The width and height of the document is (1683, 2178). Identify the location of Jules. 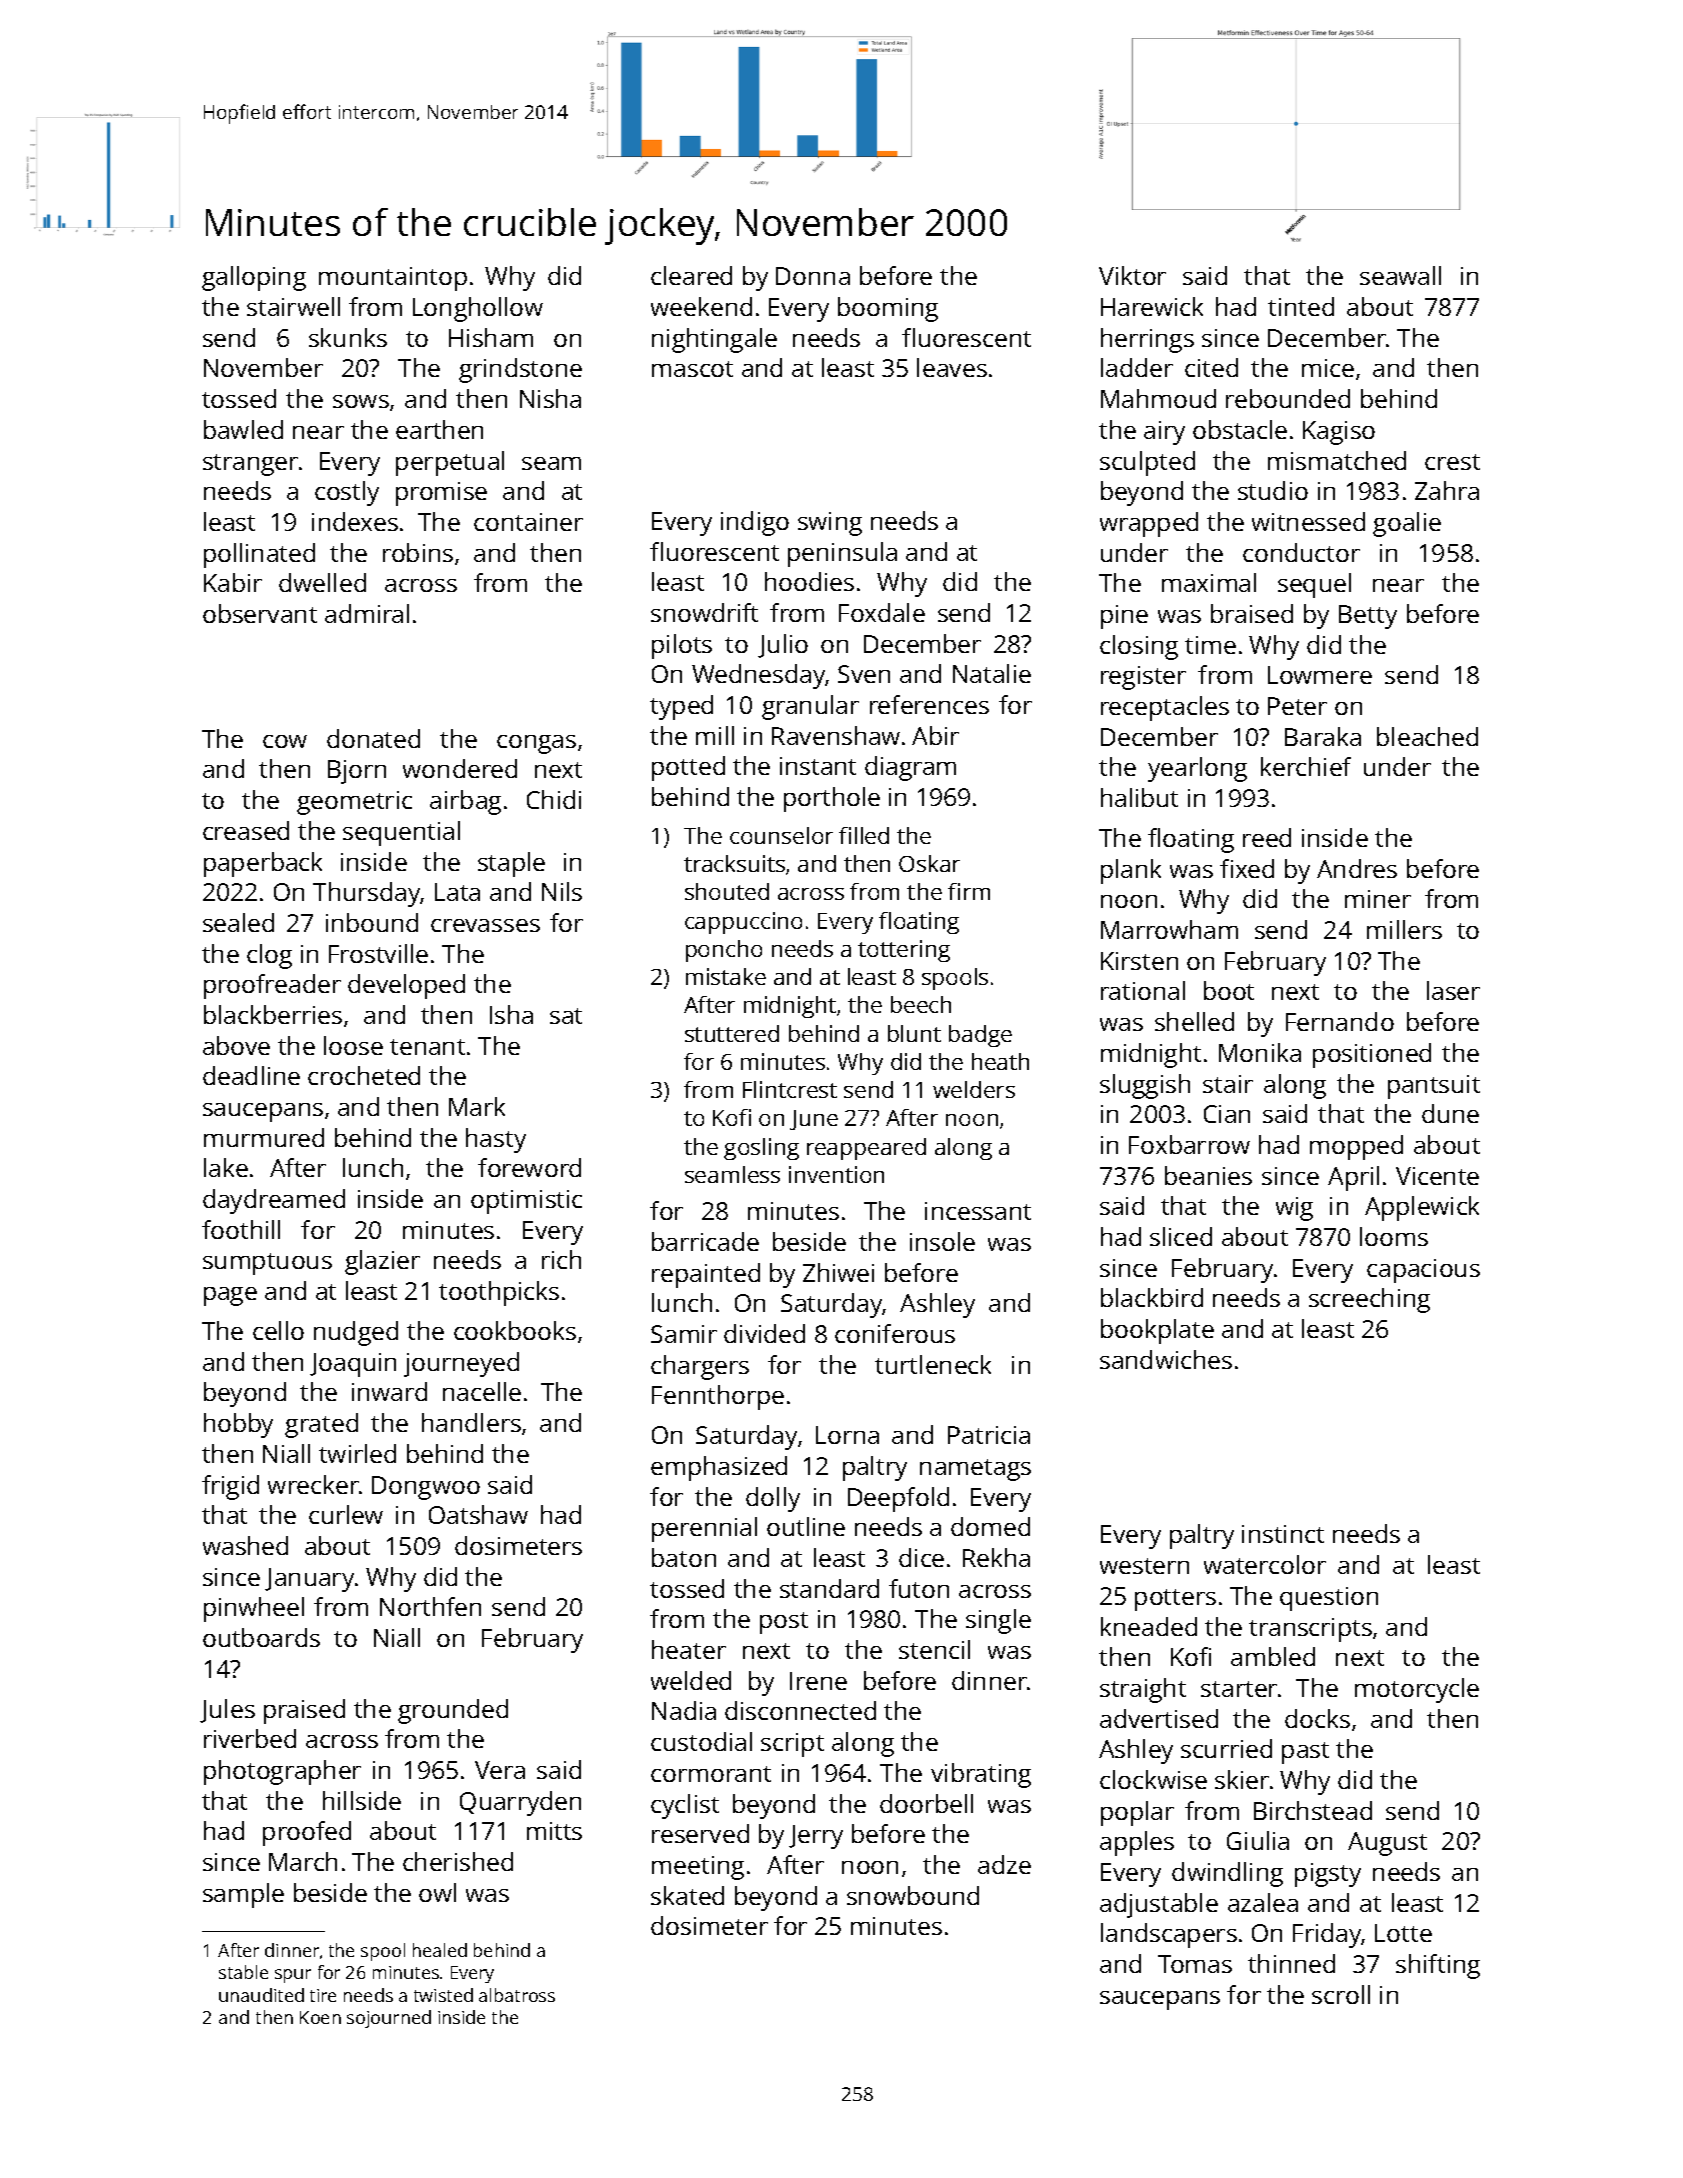
(227, 1711).
